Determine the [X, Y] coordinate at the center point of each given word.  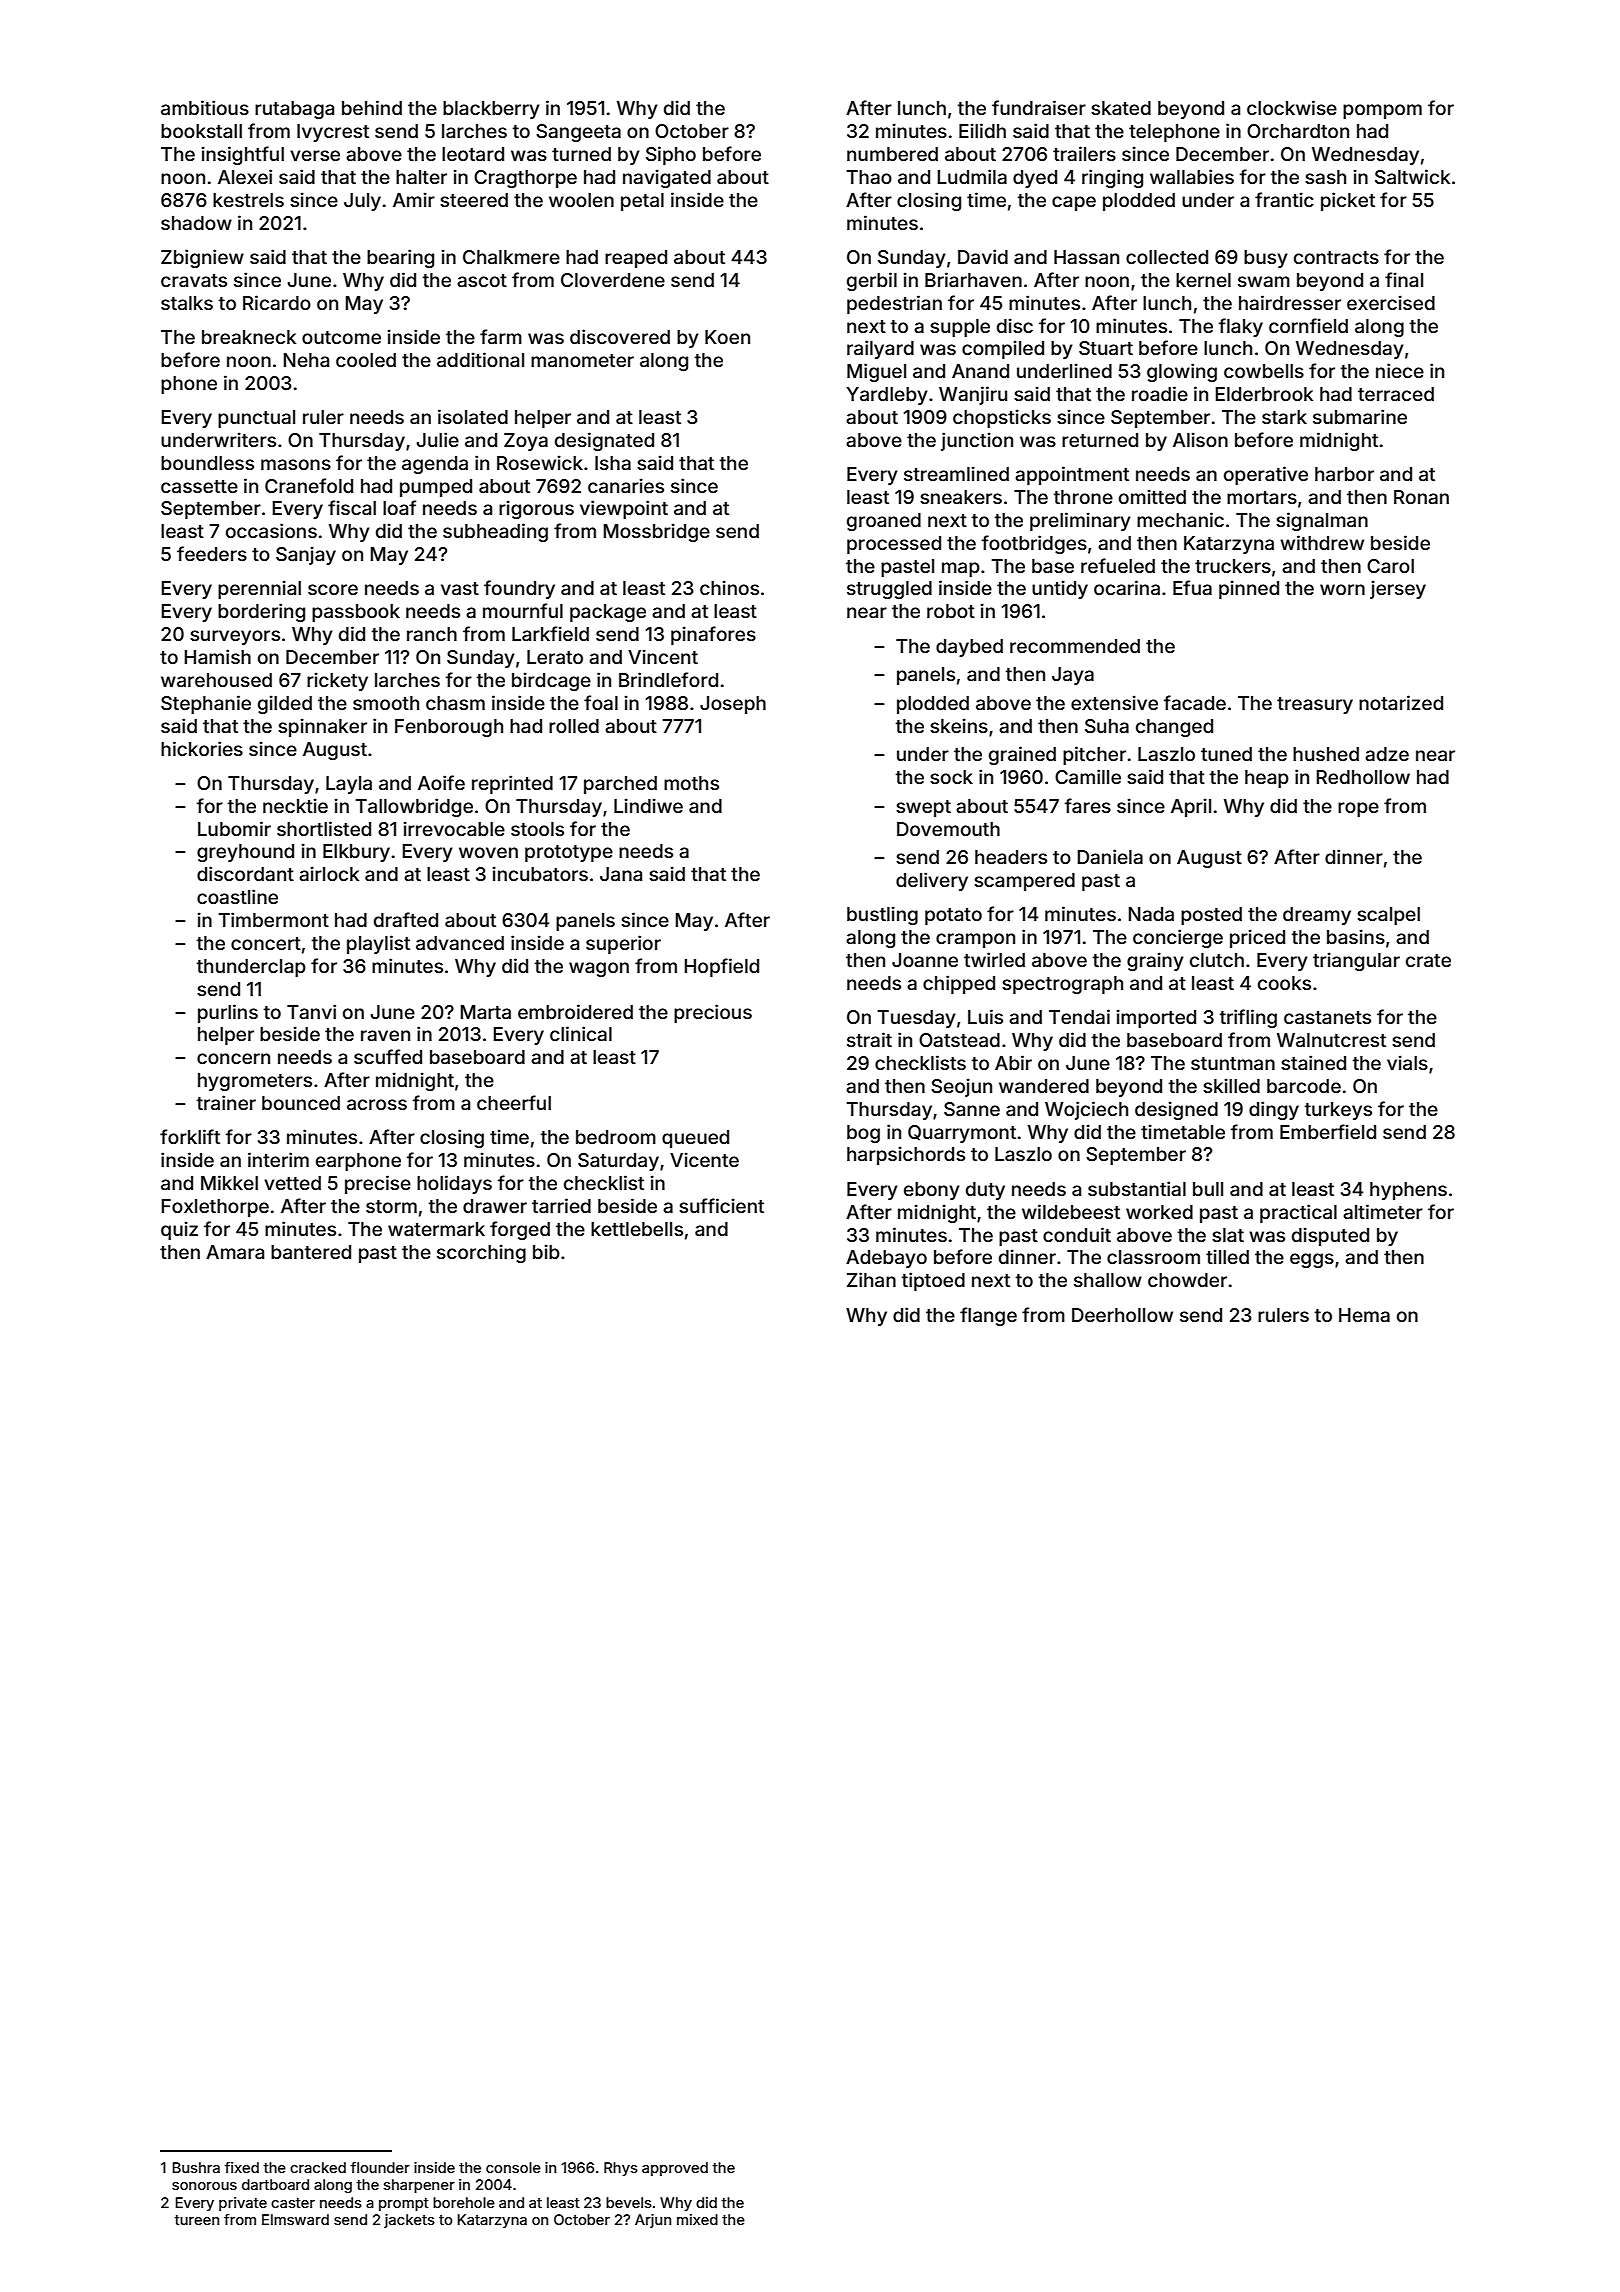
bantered [311, 1252]
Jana [621, 874]
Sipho [671, 155]
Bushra [196, 2167]
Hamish [218, 656]
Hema [1364, 1315]
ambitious [205, 107]
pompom [1382, 111]
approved [675, 2169]
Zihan [871, 1279]
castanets [1327, 1017]
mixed [697, 2219]
